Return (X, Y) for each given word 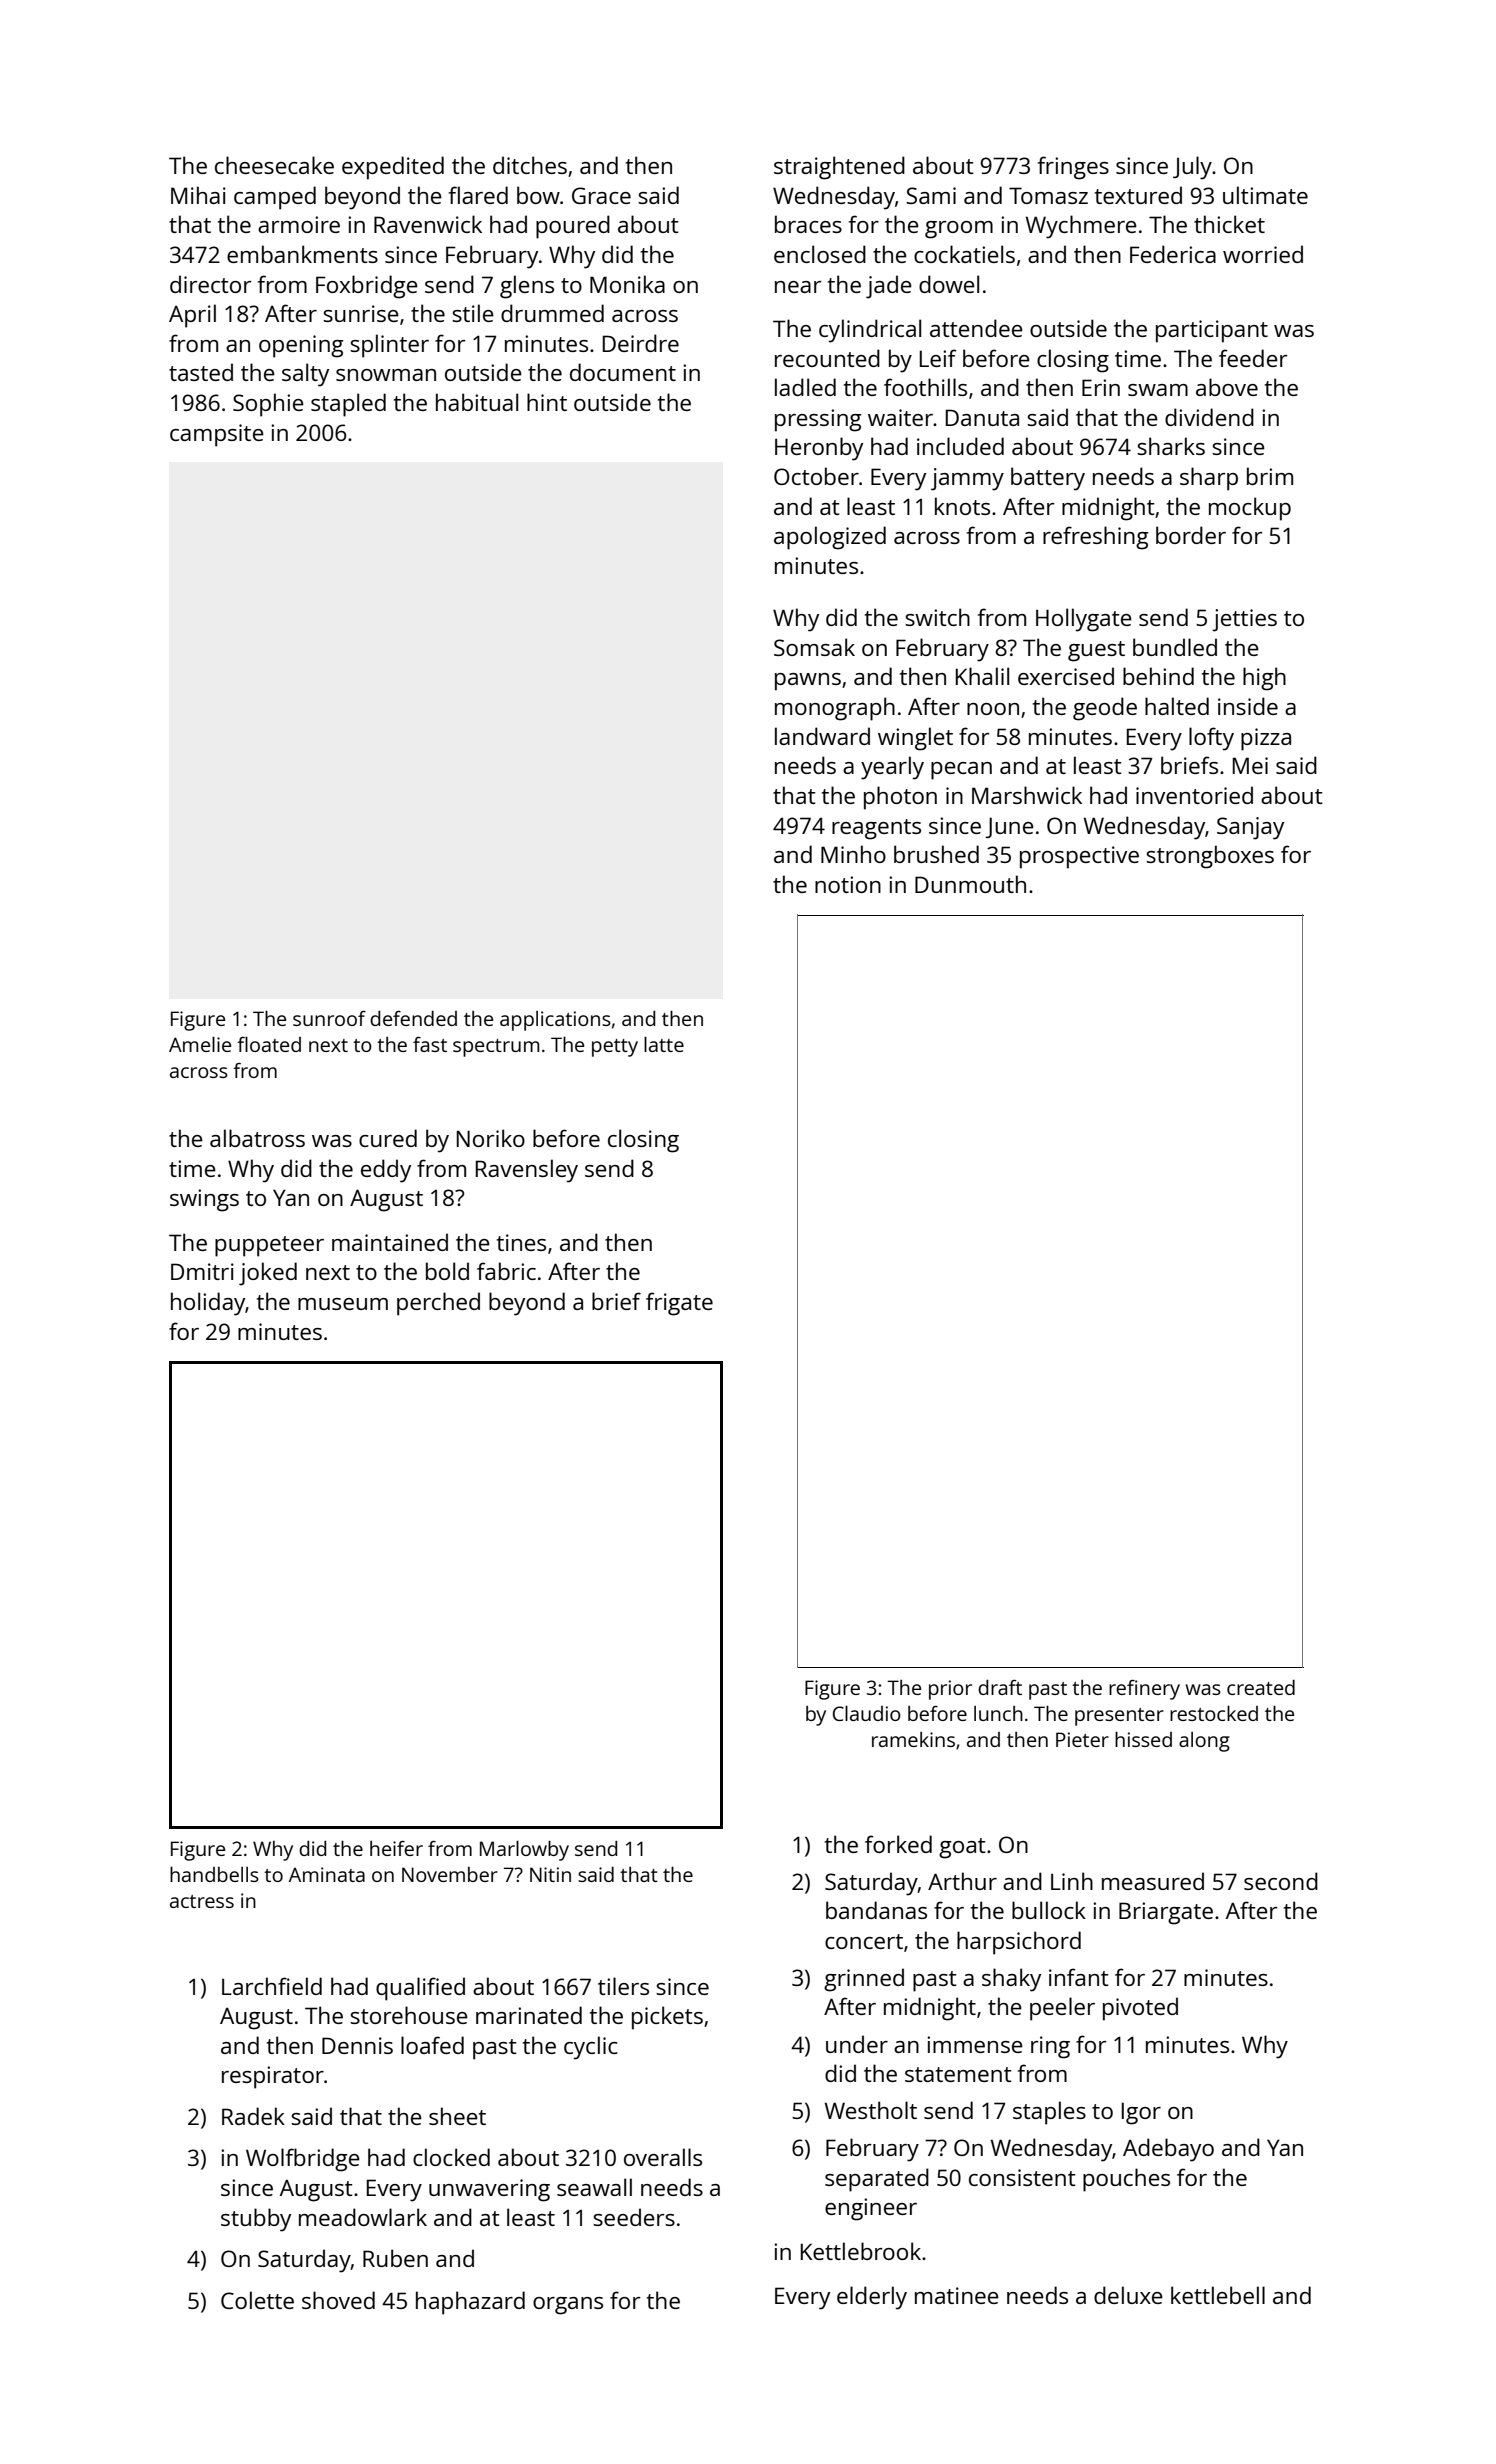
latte (664, 1044)
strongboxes (1210, 857)
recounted (827, 358)
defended (413, 1018)
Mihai (198, 195)
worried (1263, 254)
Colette (257, 2300)
